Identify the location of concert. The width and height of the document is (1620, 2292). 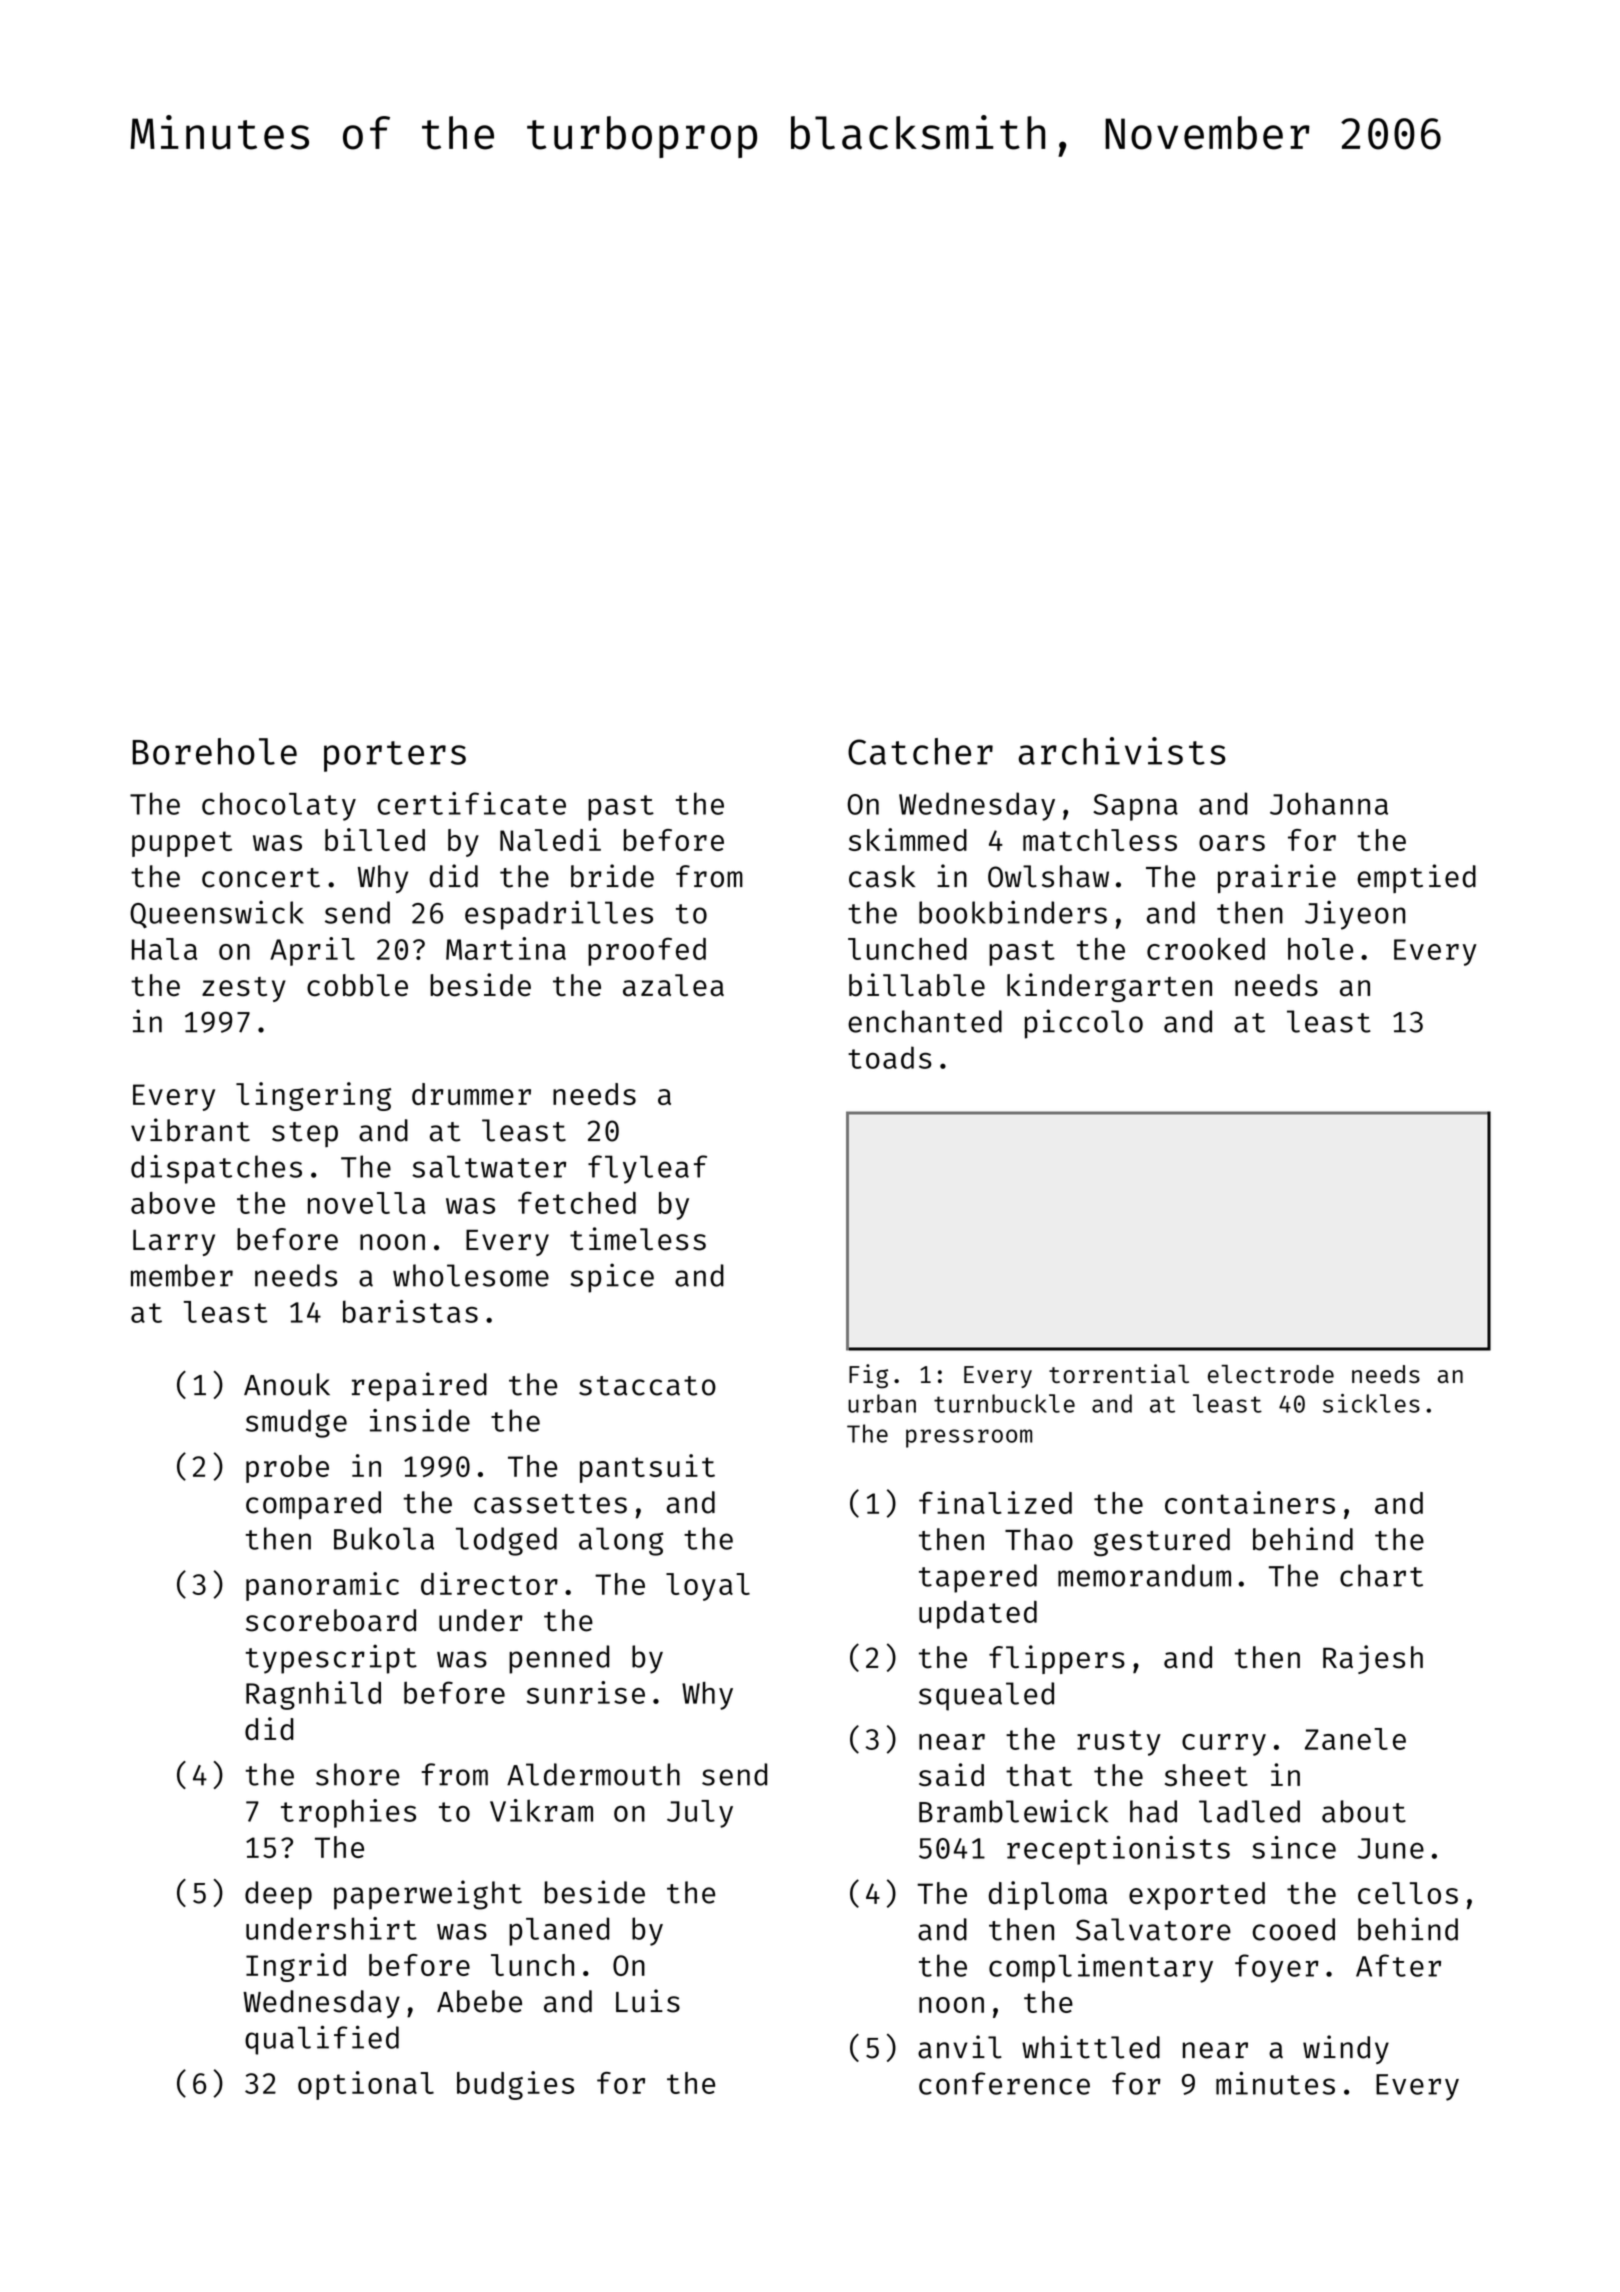
(261, 878).
